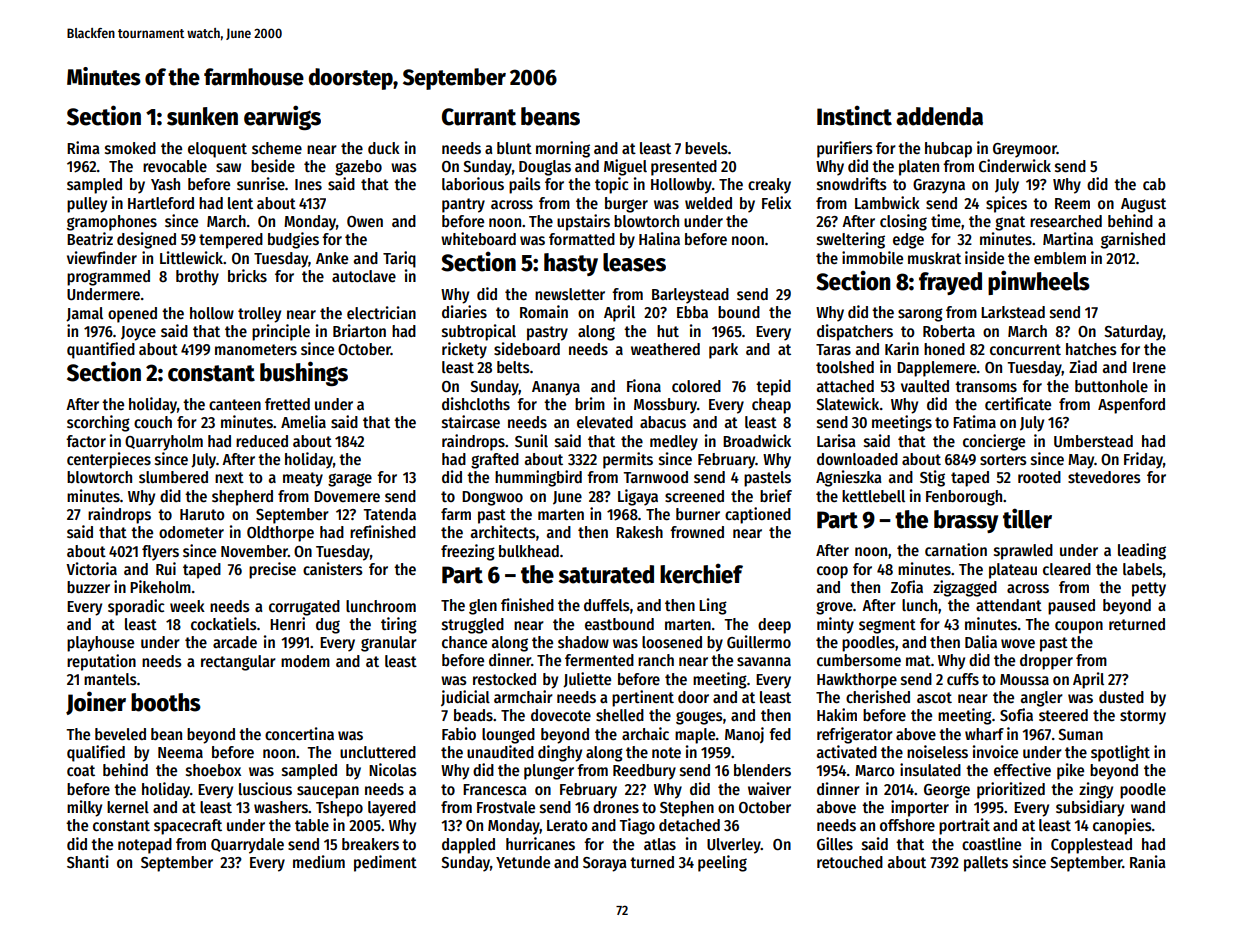  I want to click on pallets, so click(986, 864).
